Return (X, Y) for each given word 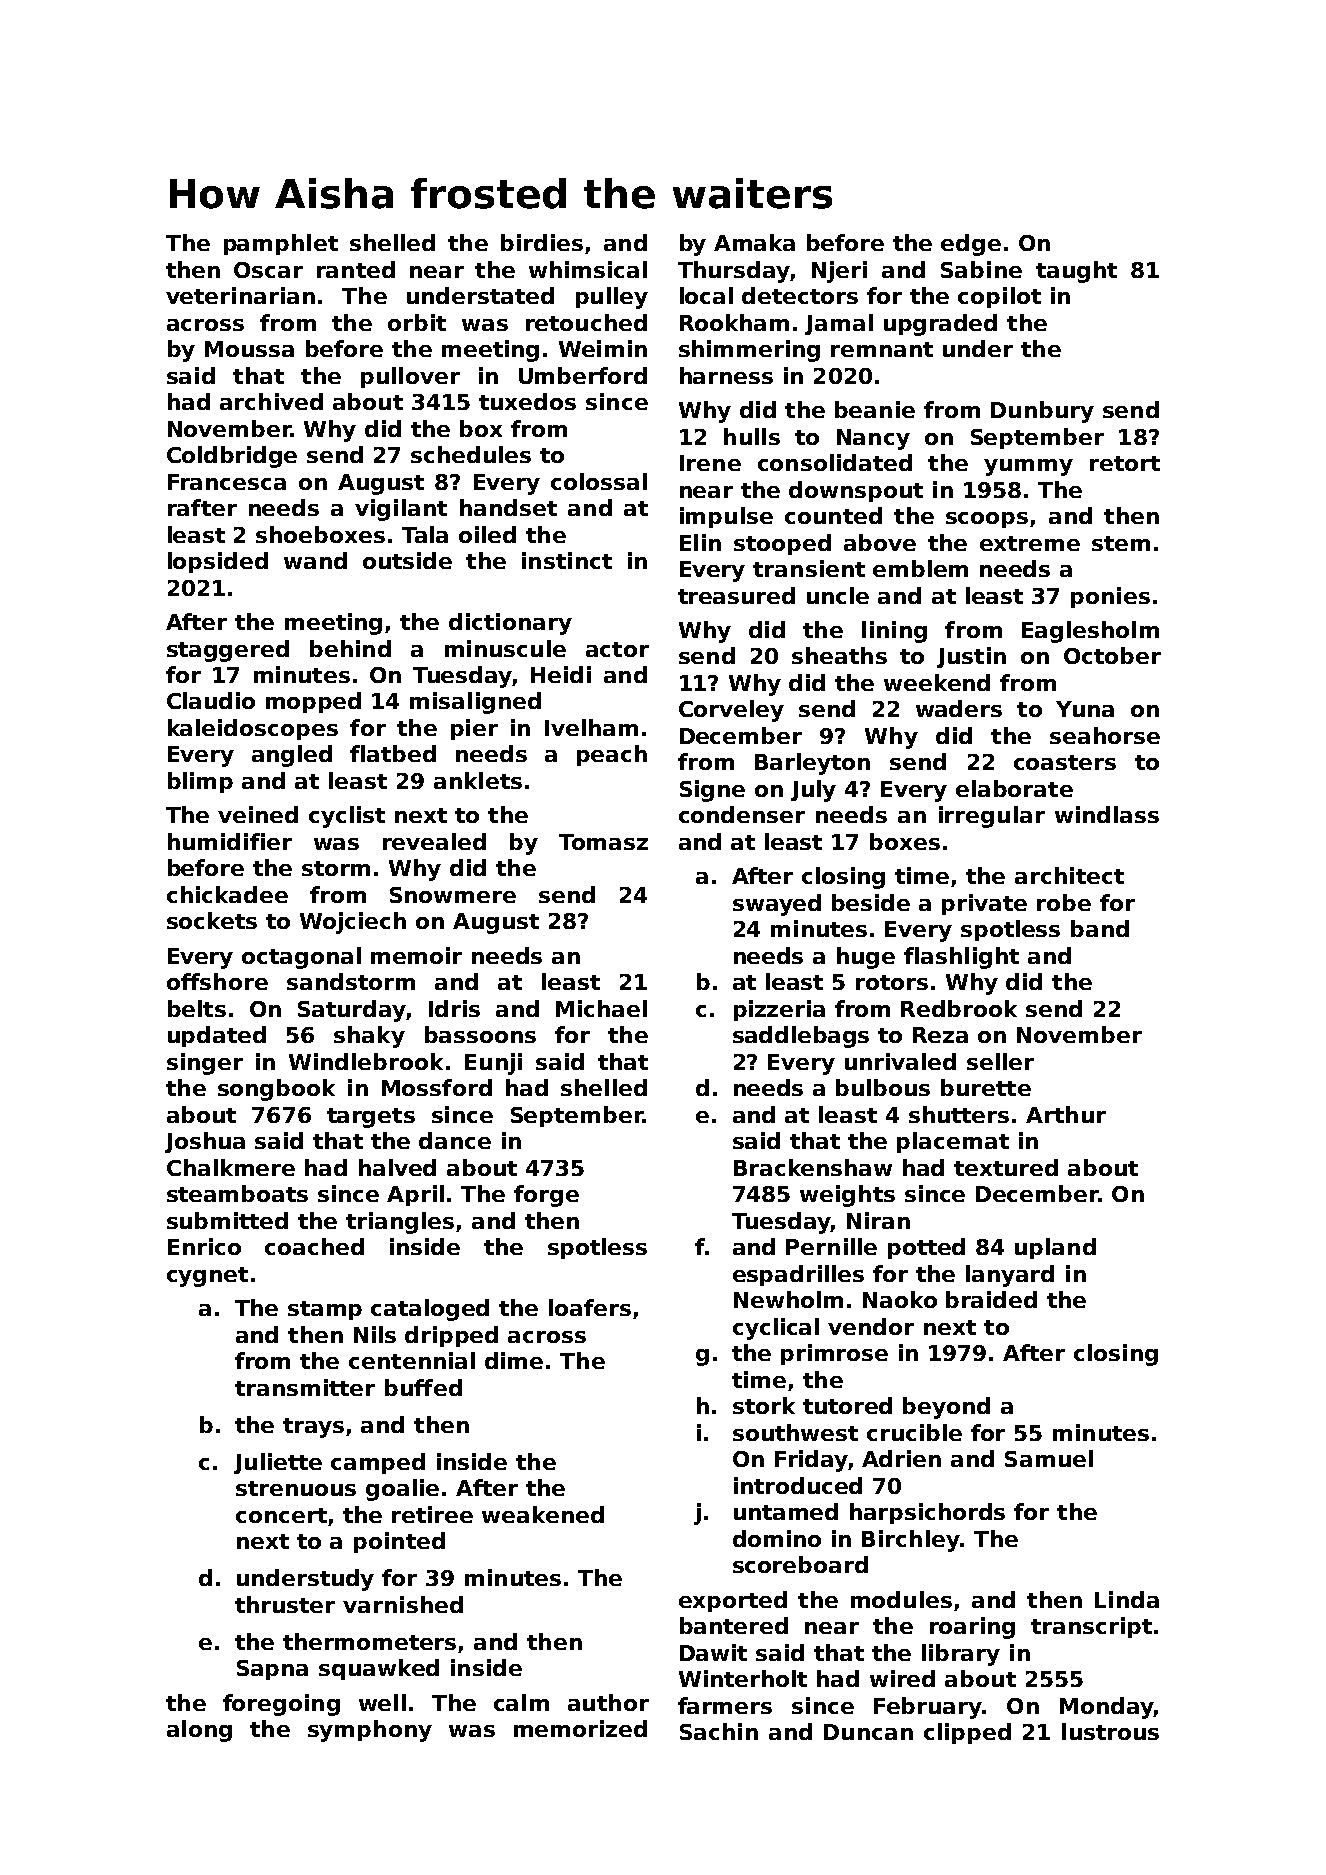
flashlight (961, 958)
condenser (742, 814)
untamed (786, 1511)
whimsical (588, 269)
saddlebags (801, 1037)
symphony (370, 1731)
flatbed (393, 753)
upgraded (940, 325)
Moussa (249, 349)
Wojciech (353, 923)
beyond (946, 1408)
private (984, 904)
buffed (423, 1387)
